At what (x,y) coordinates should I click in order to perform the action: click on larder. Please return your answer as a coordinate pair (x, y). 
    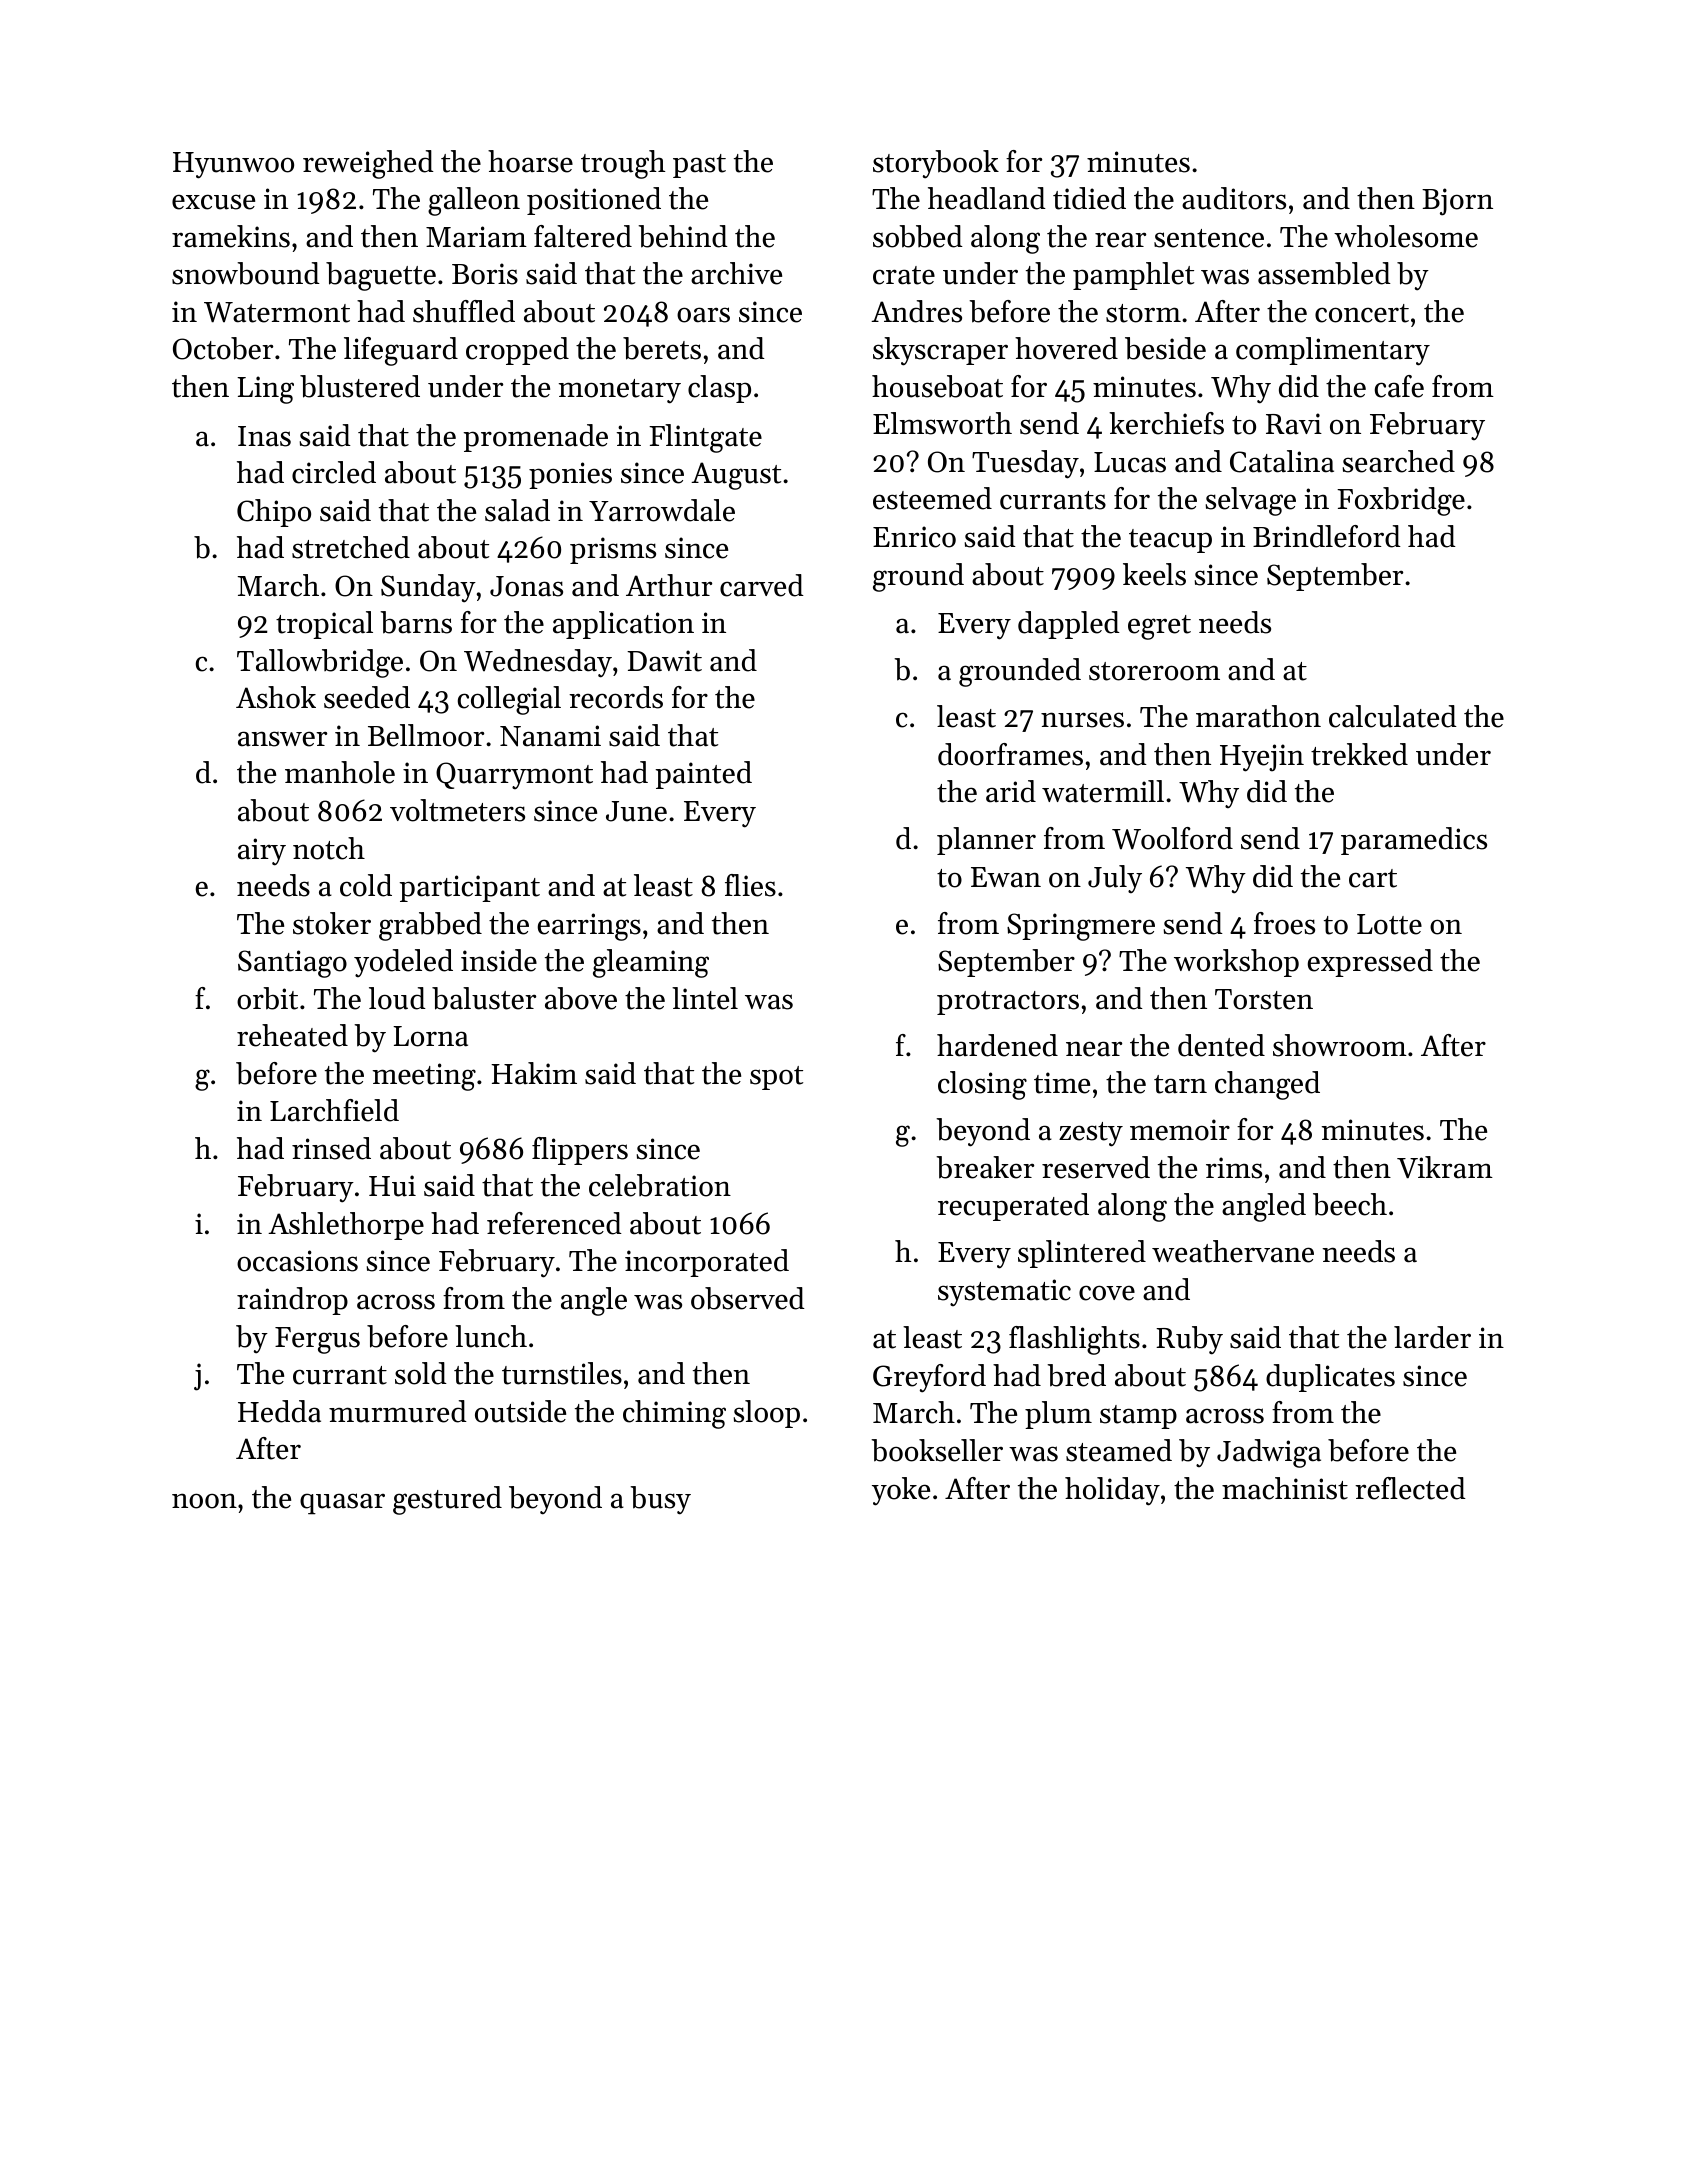
    Looking at the image, I should click on (1432, 1337).
